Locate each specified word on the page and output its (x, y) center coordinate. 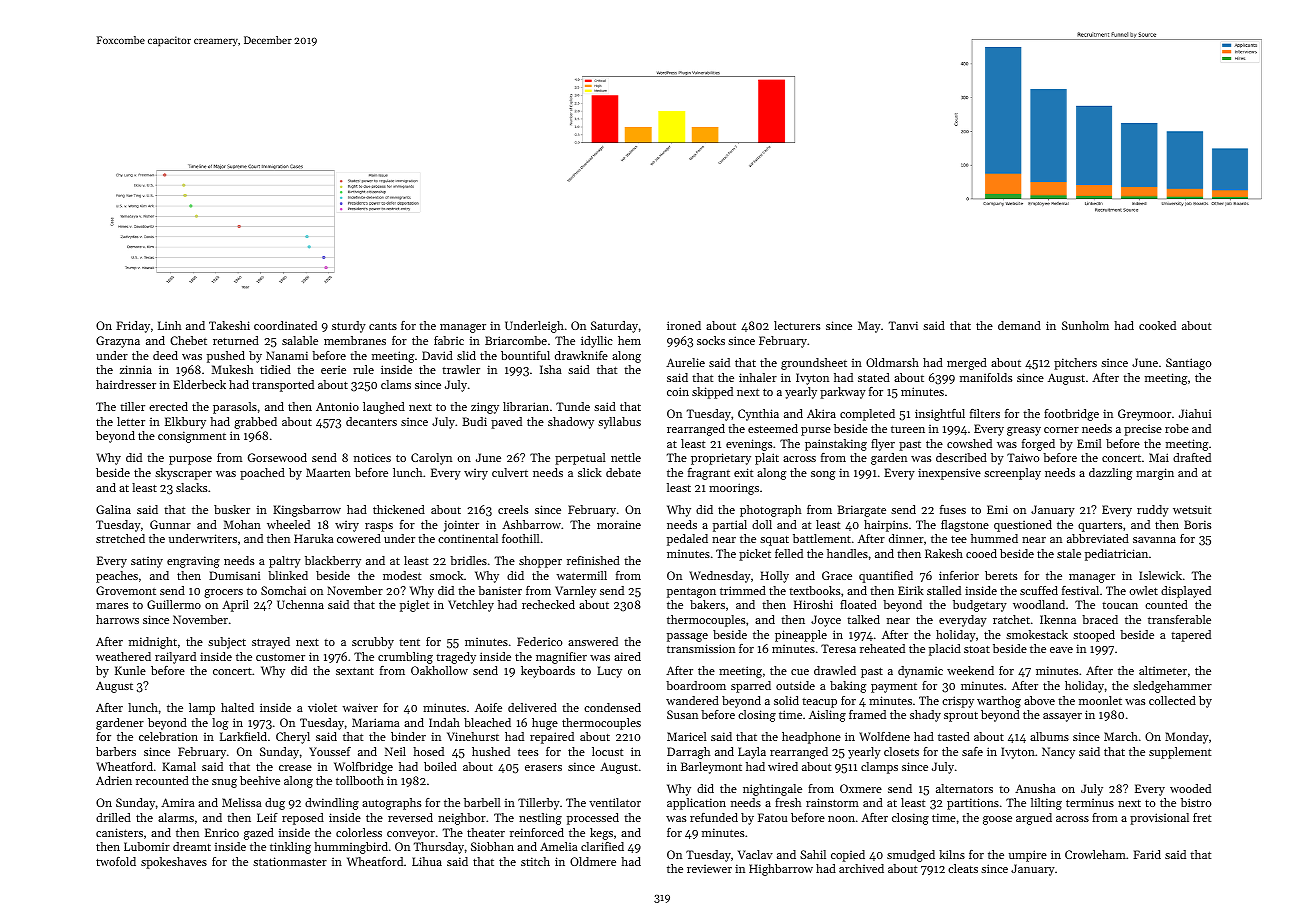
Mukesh (232, 369)
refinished (593, 560)
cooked (1157, 325)
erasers (543, 768)
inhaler (758, 377)
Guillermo (174, 604)
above (1039, 700)
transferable (1179, 619)
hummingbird (351, 848)
